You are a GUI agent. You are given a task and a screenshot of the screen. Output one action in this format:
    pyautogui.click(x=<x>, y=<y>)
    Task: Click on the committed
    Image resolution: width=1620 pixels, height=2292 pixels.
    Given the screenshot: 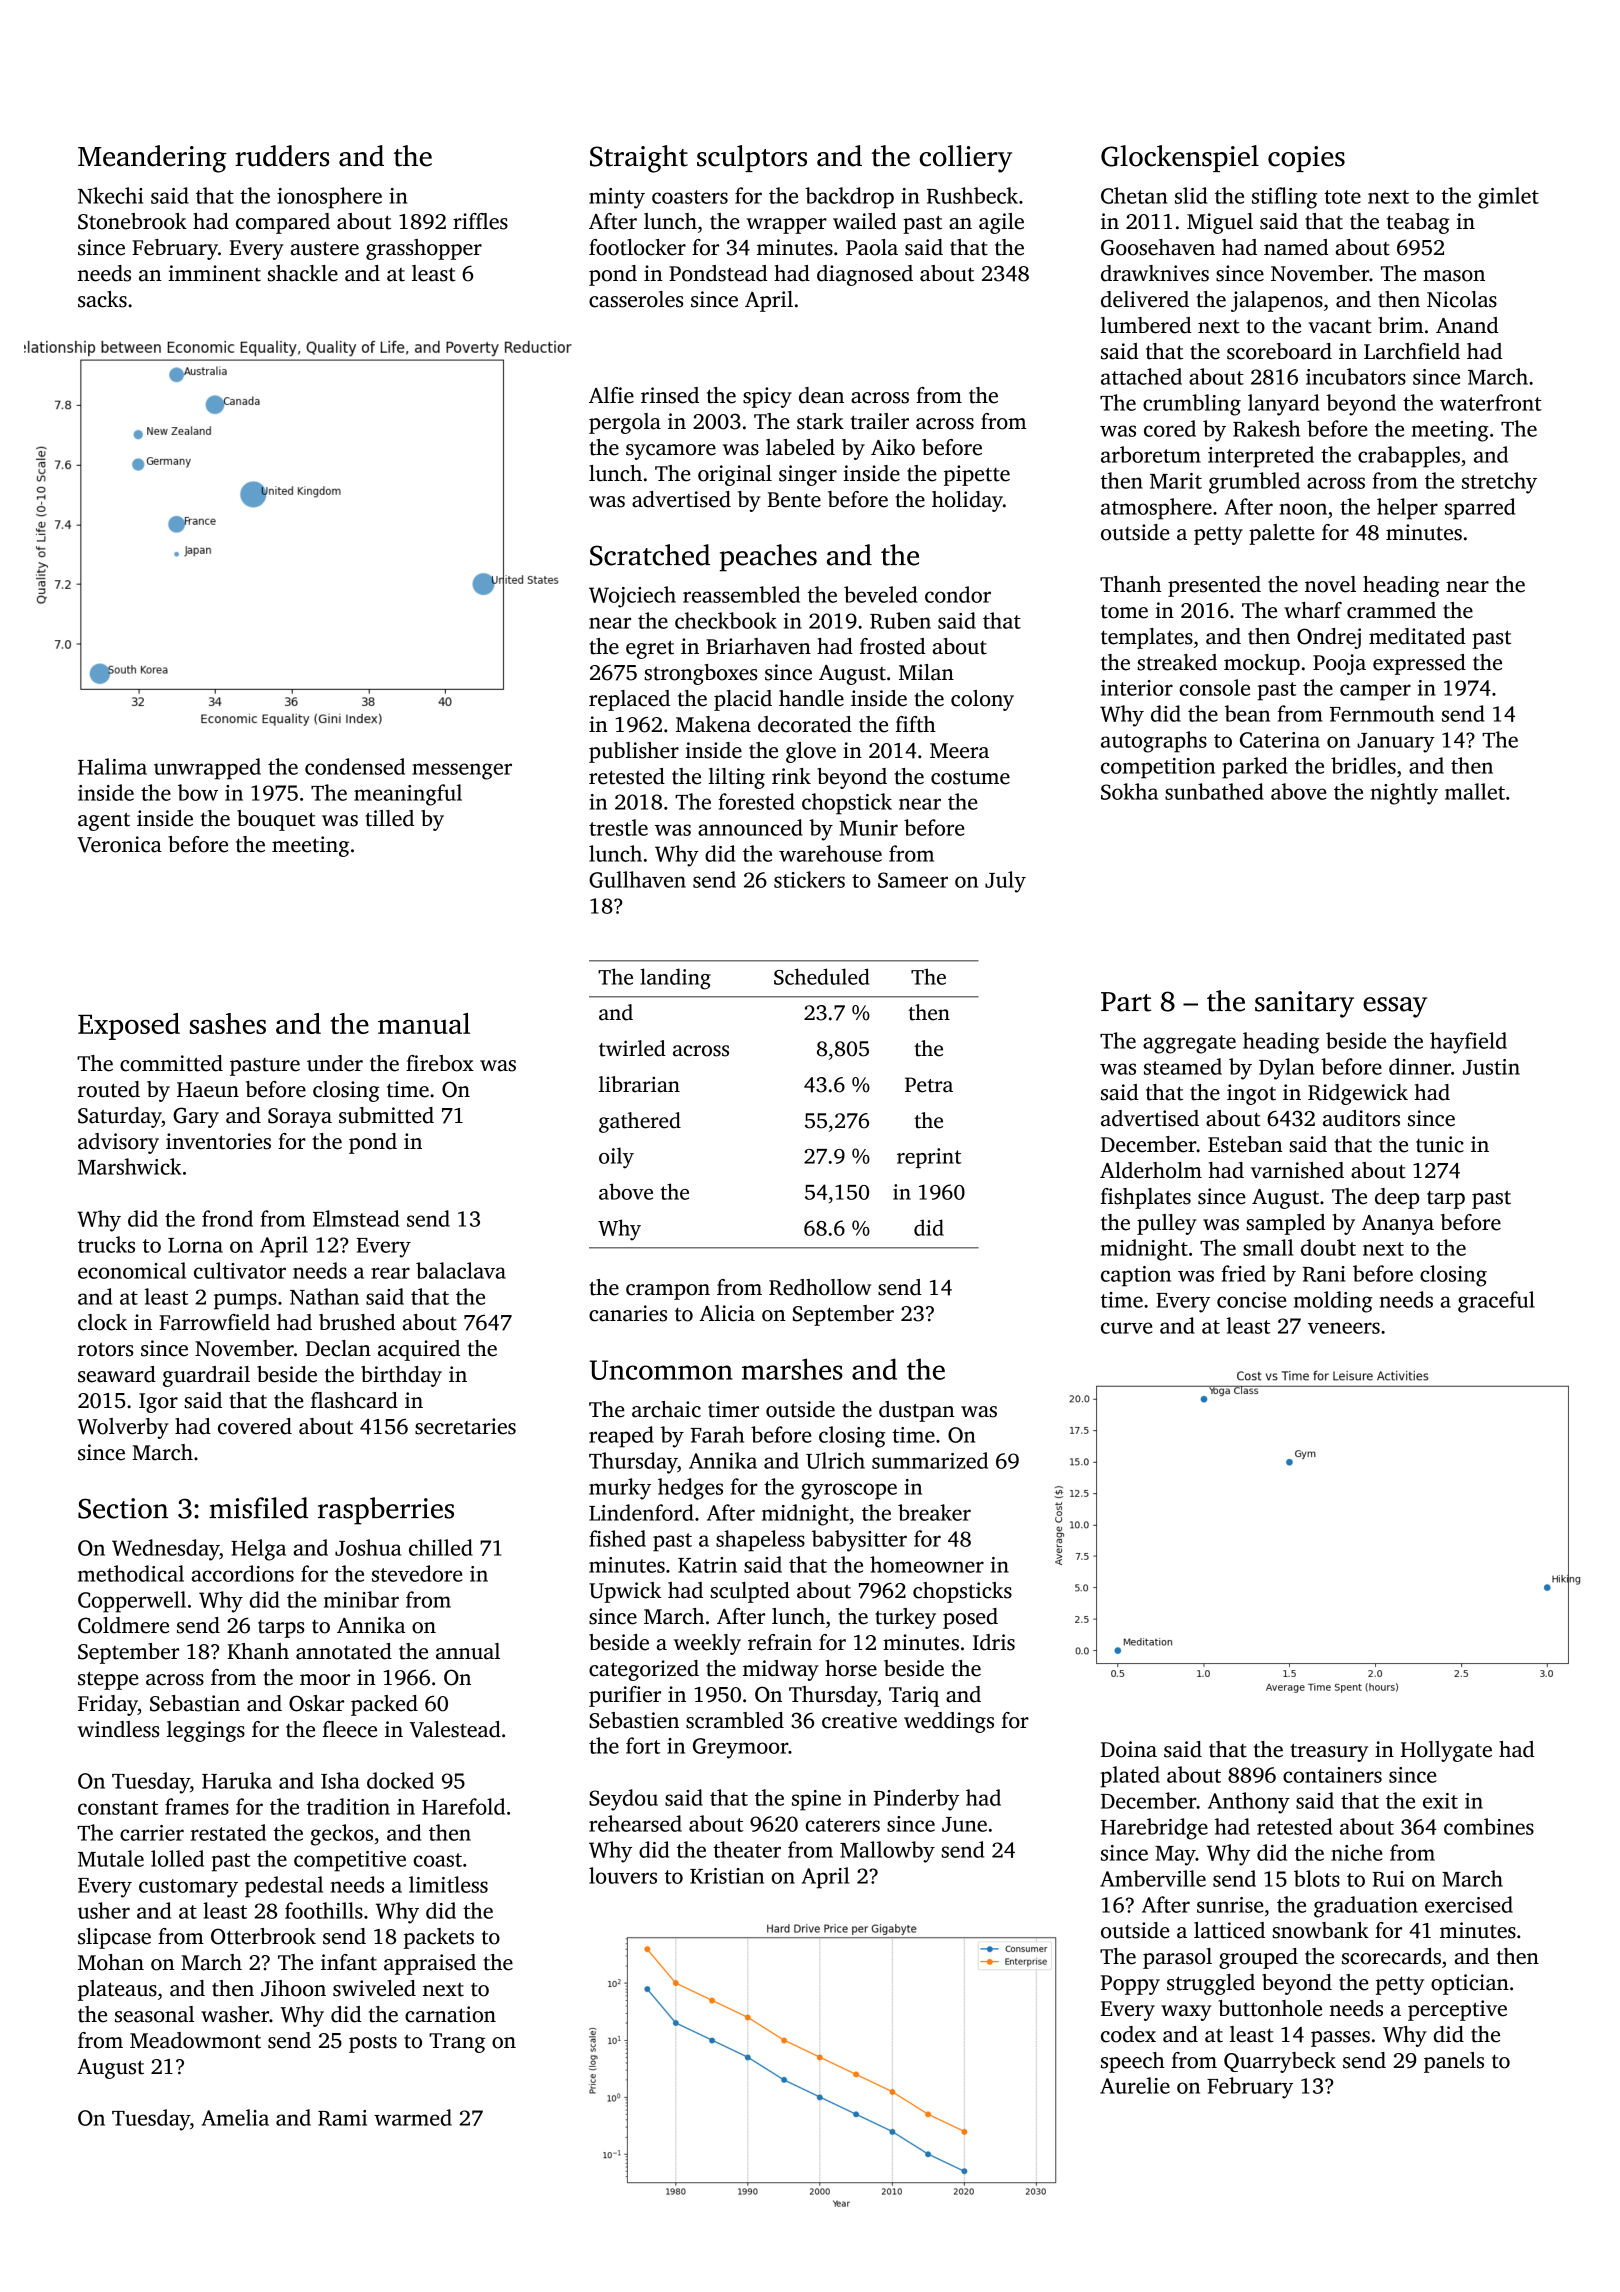 What is the action you would take?
    pyautogui.click(x=171, y=1063)
